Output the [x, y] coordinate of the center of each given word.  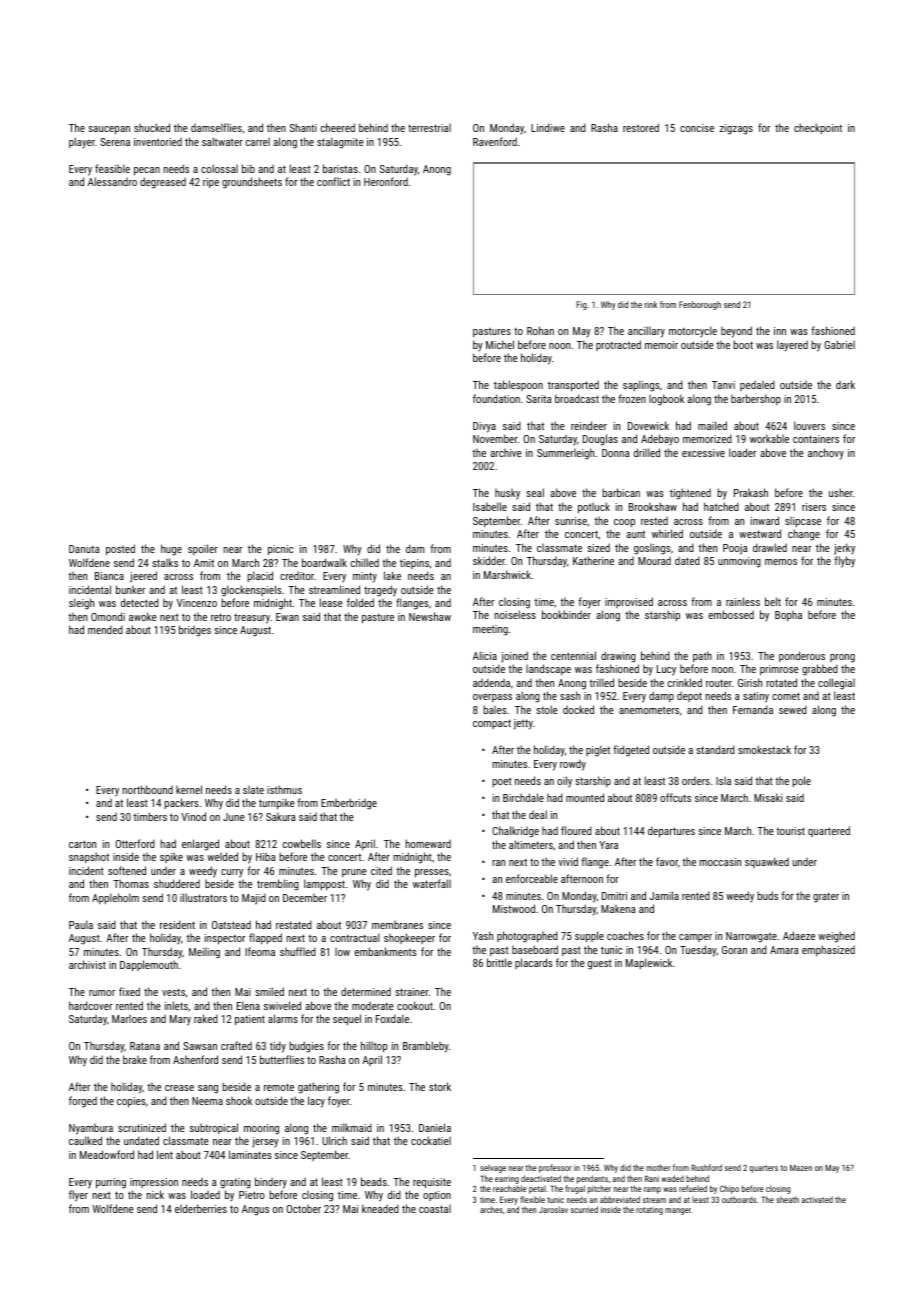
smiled [269, 991]
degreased [163, 183]
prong [842, 658]
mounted [585, 797]
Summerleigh [565, 454]
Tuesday [698, 951]
